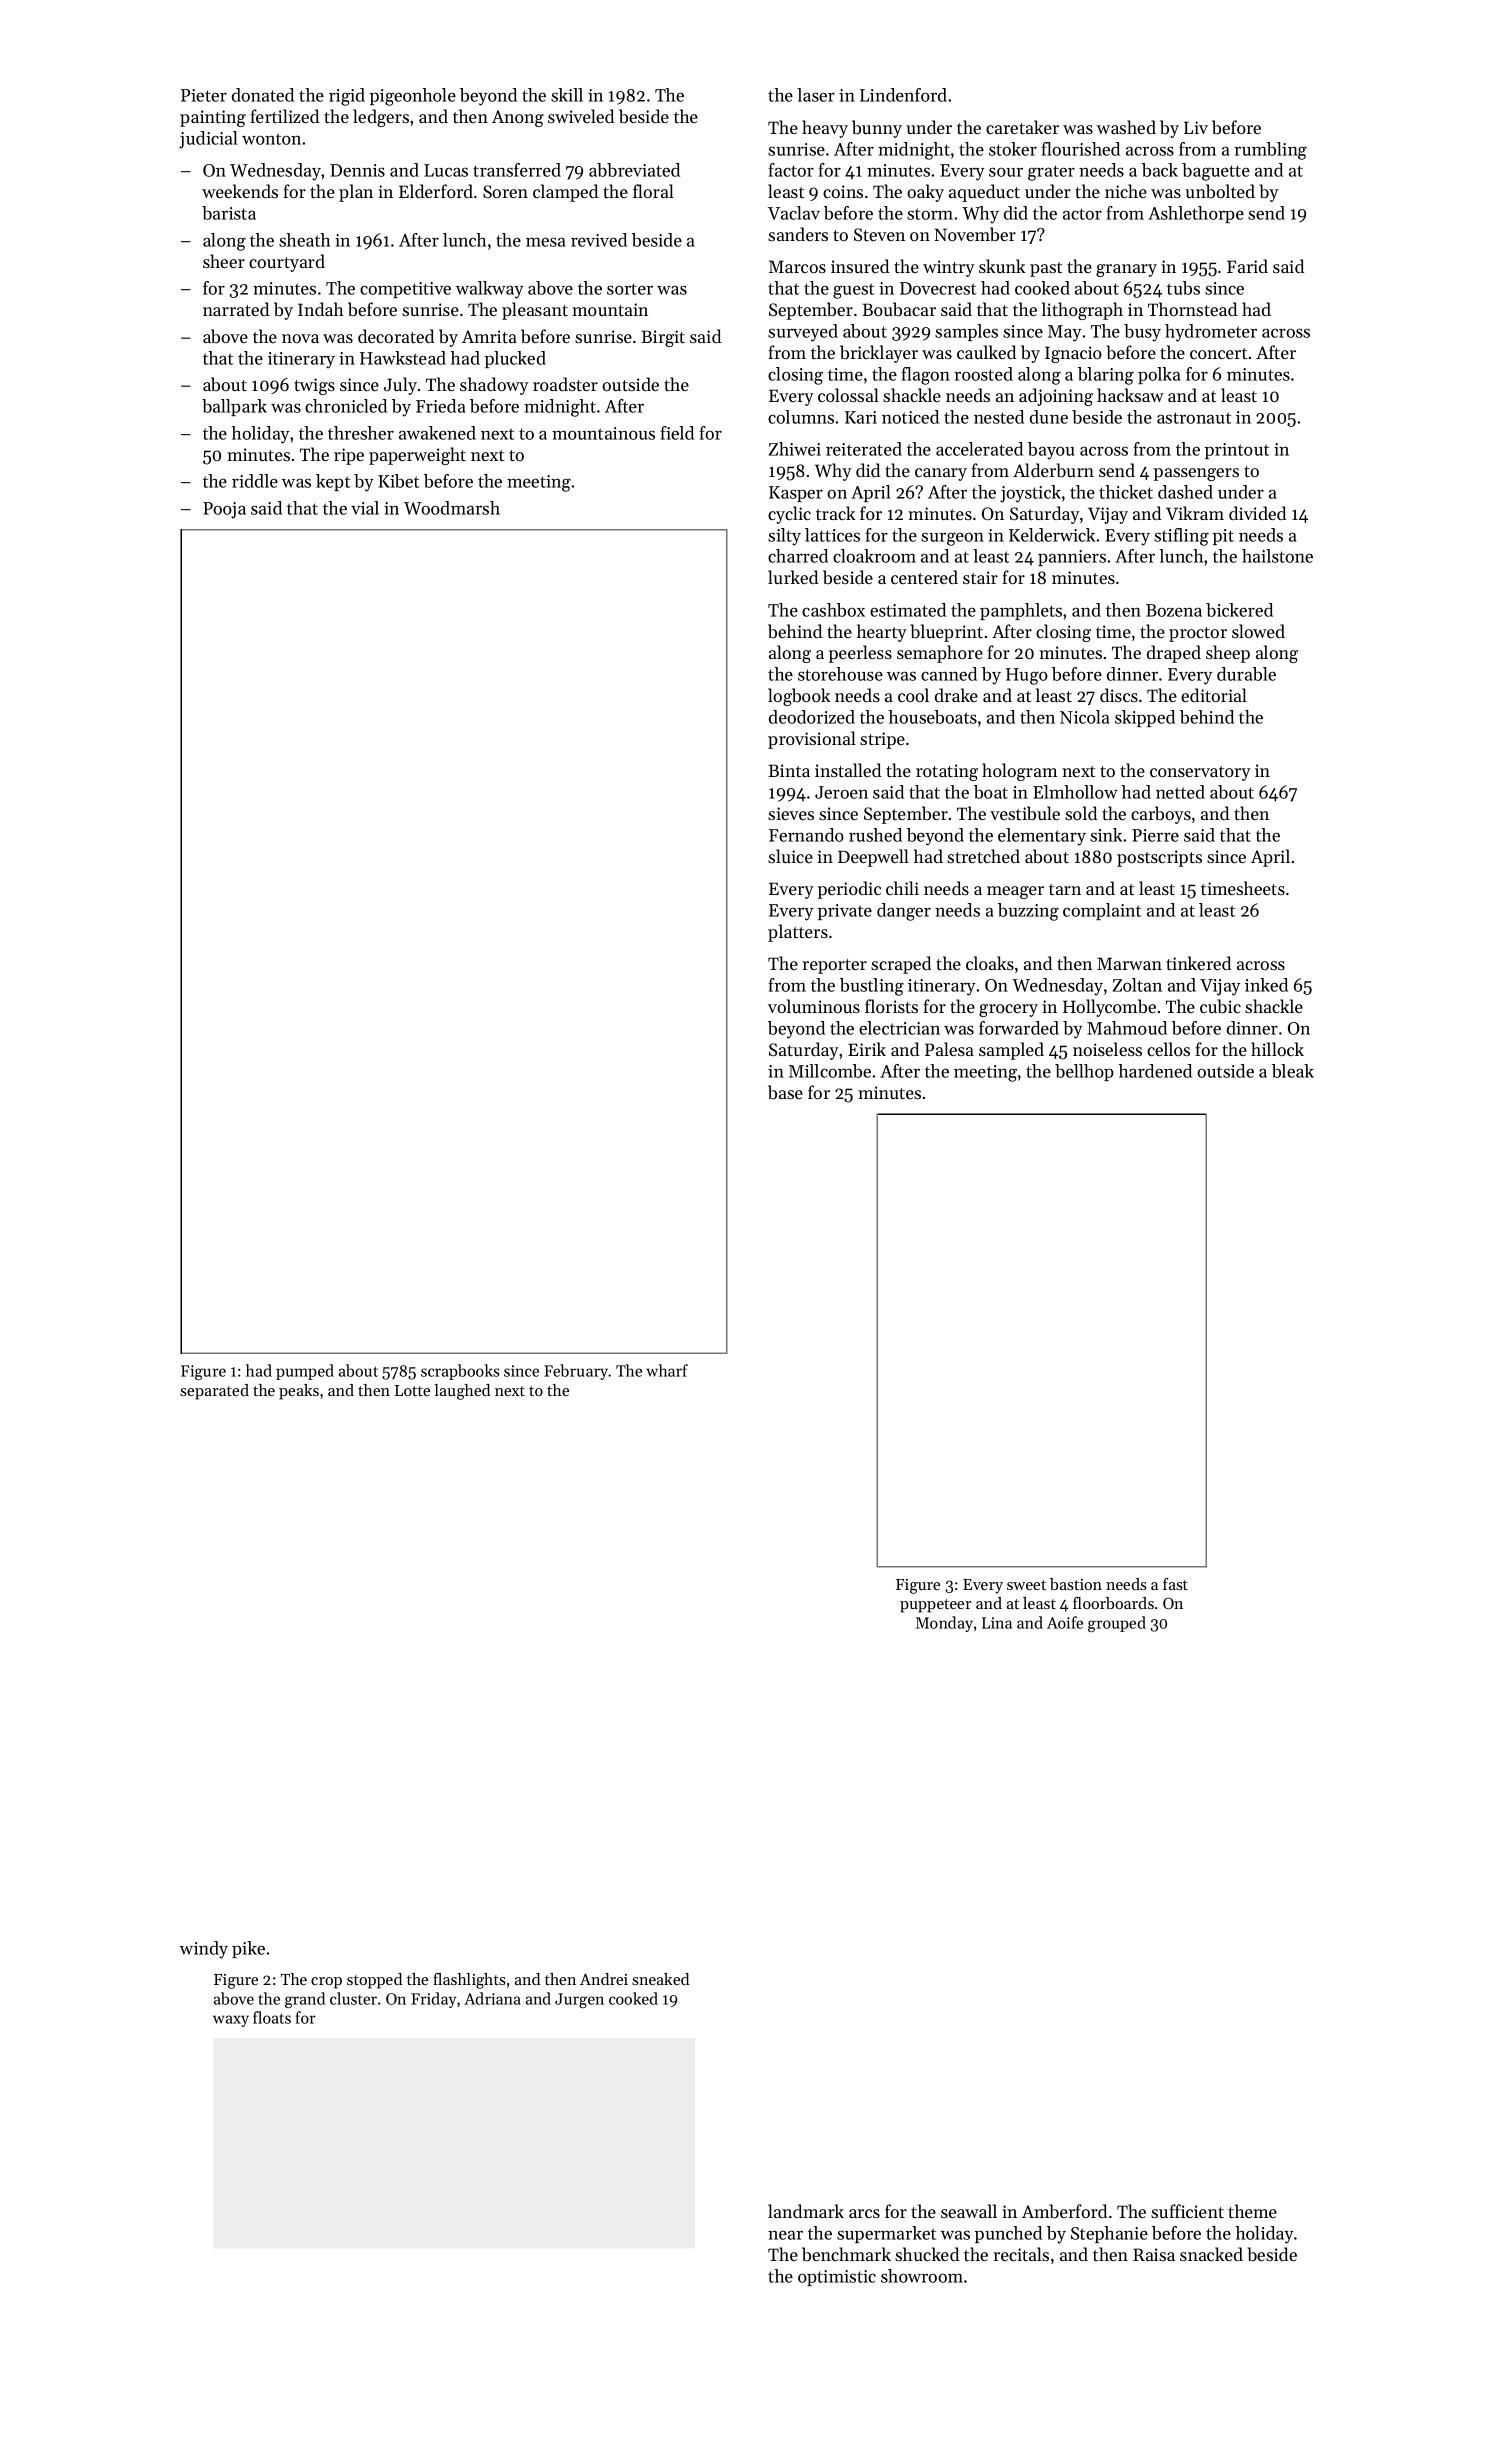 Image resolution: width=1496 pixels, height=2464 pixels. I want to click on pike, so click(248, 1949).
